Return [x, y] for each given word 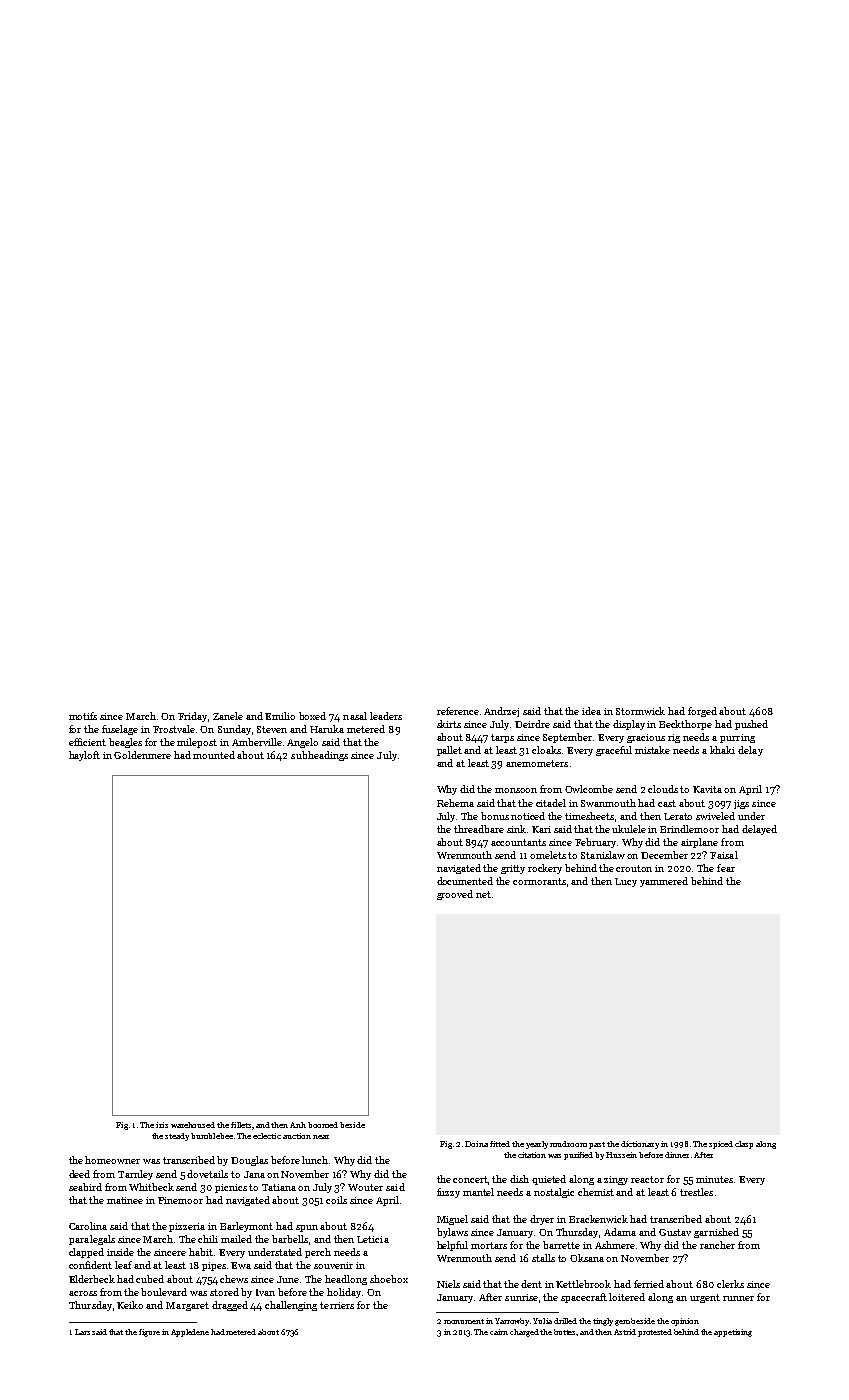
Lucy [626, 882]
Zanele [228, 716]
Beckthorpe [685, 725]
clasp [744, 1145]
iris [162, 1125]
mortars [489, 1245]
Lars [82, 1332]
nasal [355, 716]
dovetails [207, 1174]
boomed [323, 1125]
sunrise [521, 1297]
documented [465, 881]
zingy [616, 1180]
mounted [214, 755]
